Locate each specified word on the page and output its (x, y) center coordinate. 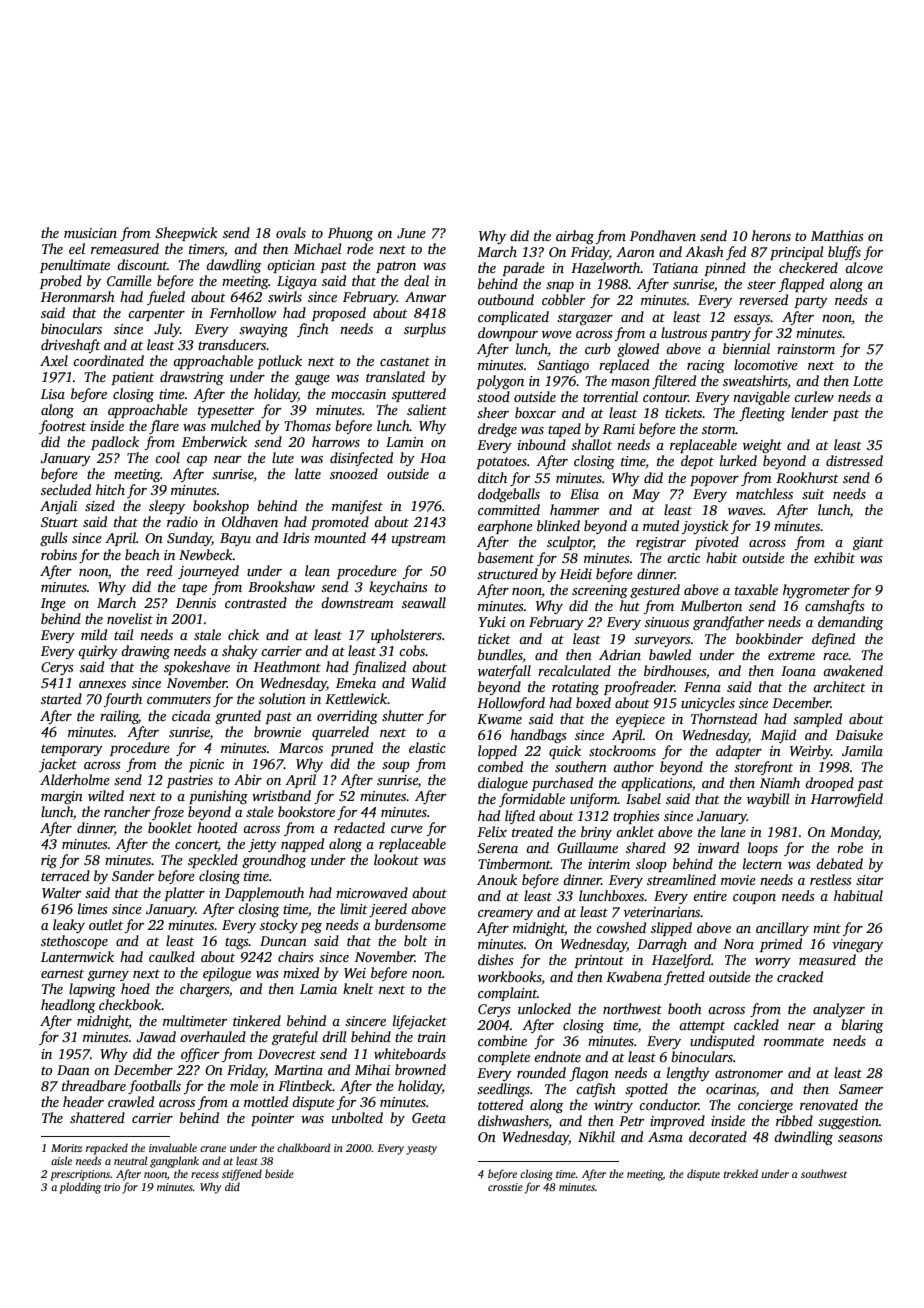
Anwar (425, 297)
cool (167, 457)
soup (396, 767)
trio (112, 1187)
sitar (869, 880)
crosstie (505, 1187)
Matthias (837, 235)
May (646, 495)
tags (237, 943)
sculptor (570, 543)
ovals (291, 232)
